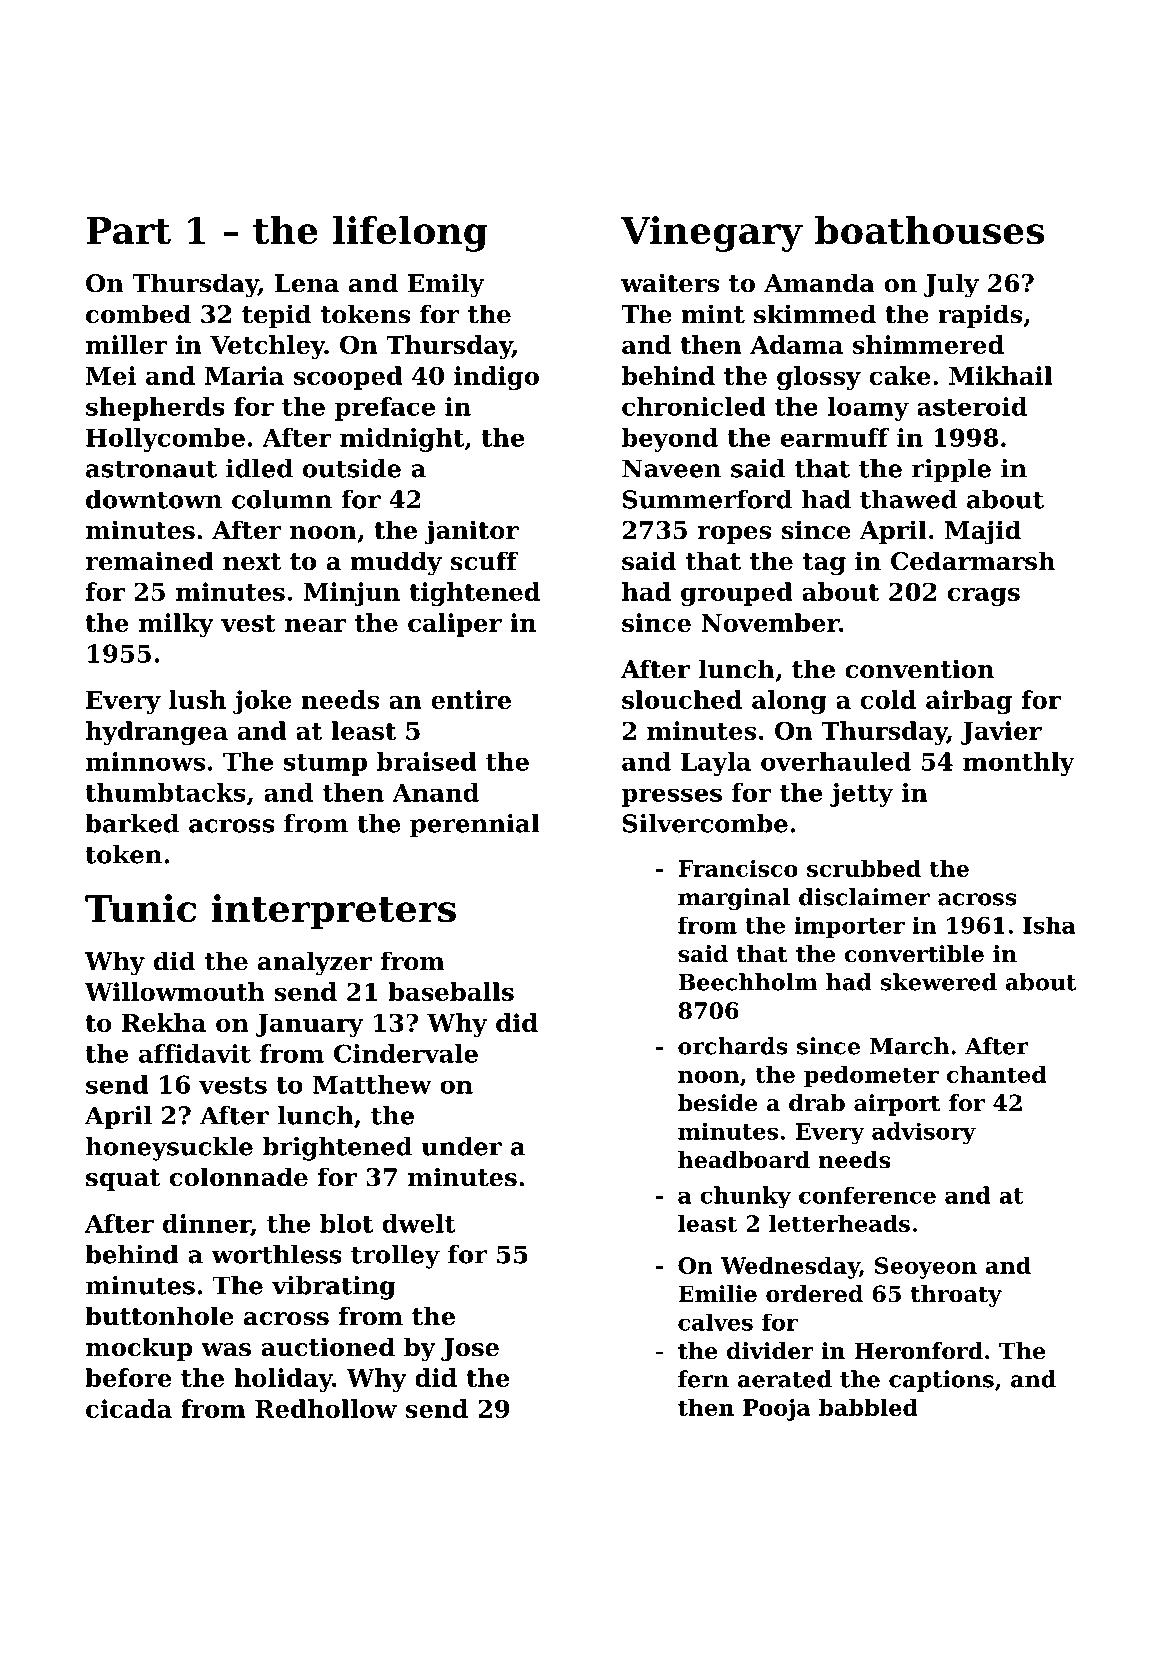 This screenshot has height=1654, width=1165. I want to click on boathouses, so click(929, 230).
